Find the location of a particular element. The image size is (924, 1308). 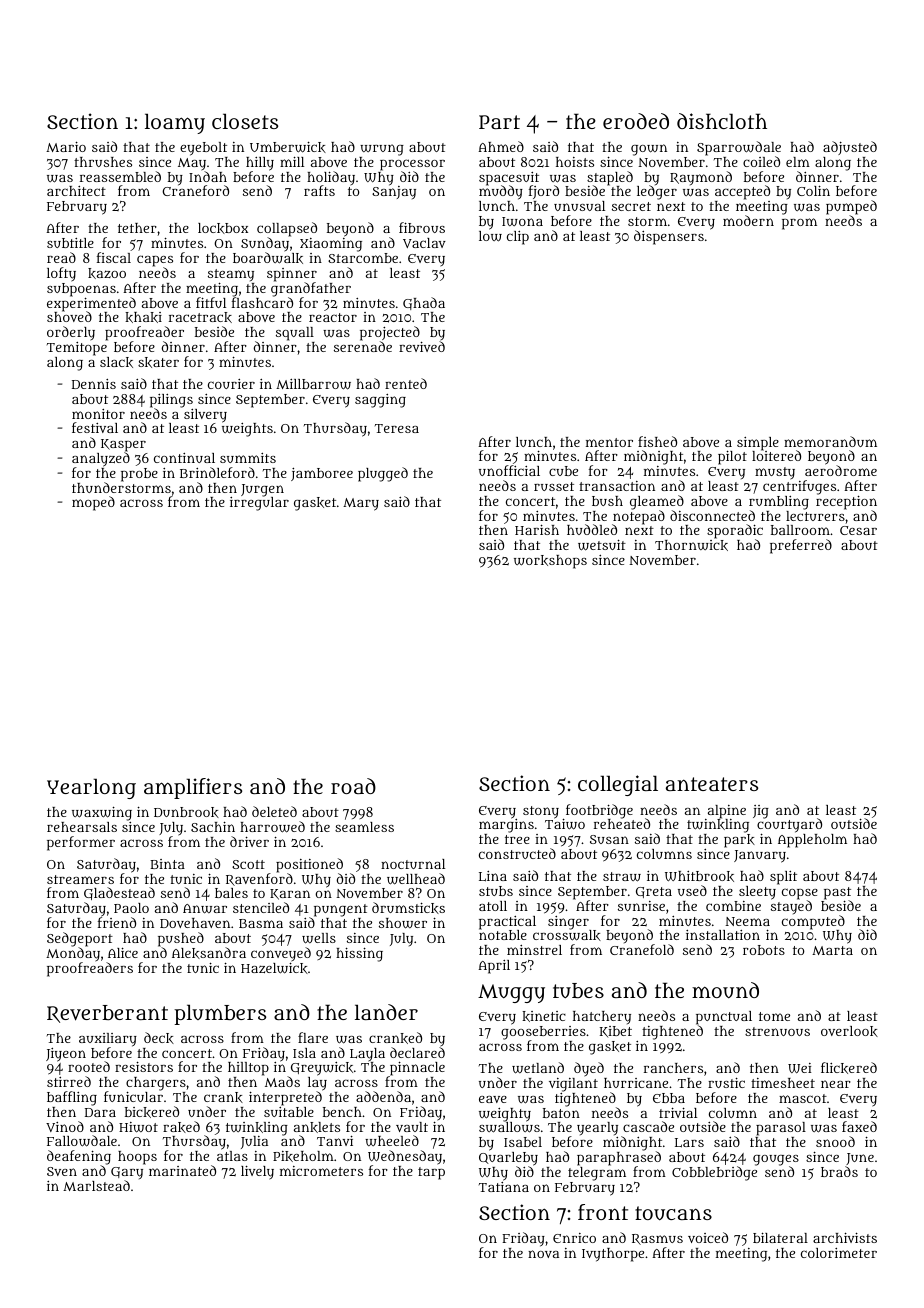

Fallowdale is located at coordinates (82, 1141).
